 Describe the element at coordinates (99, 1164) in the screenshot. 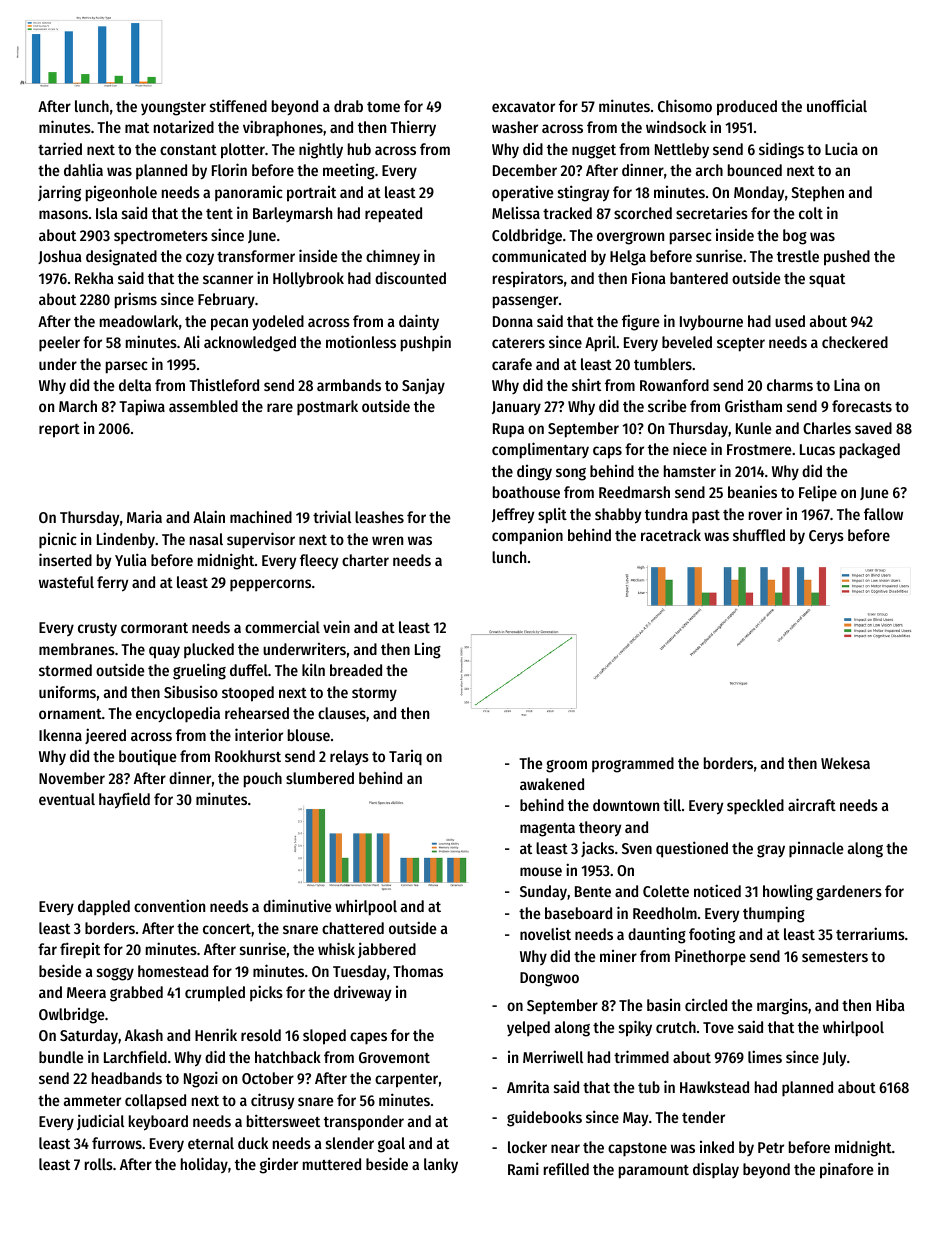

I see `rolls` at that location.
